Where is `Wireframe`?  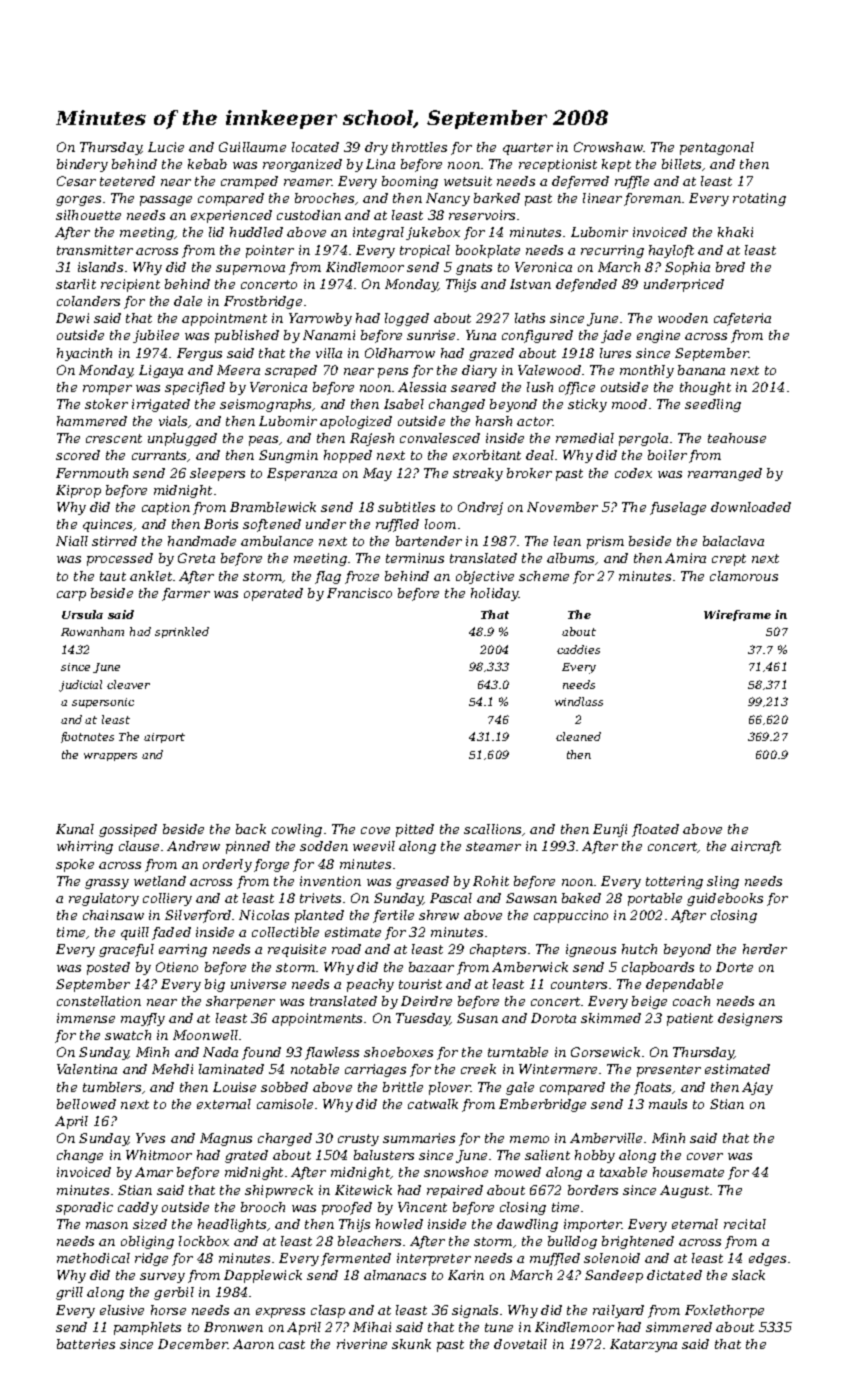 Wireframe is located at coordinates (737, 615).
